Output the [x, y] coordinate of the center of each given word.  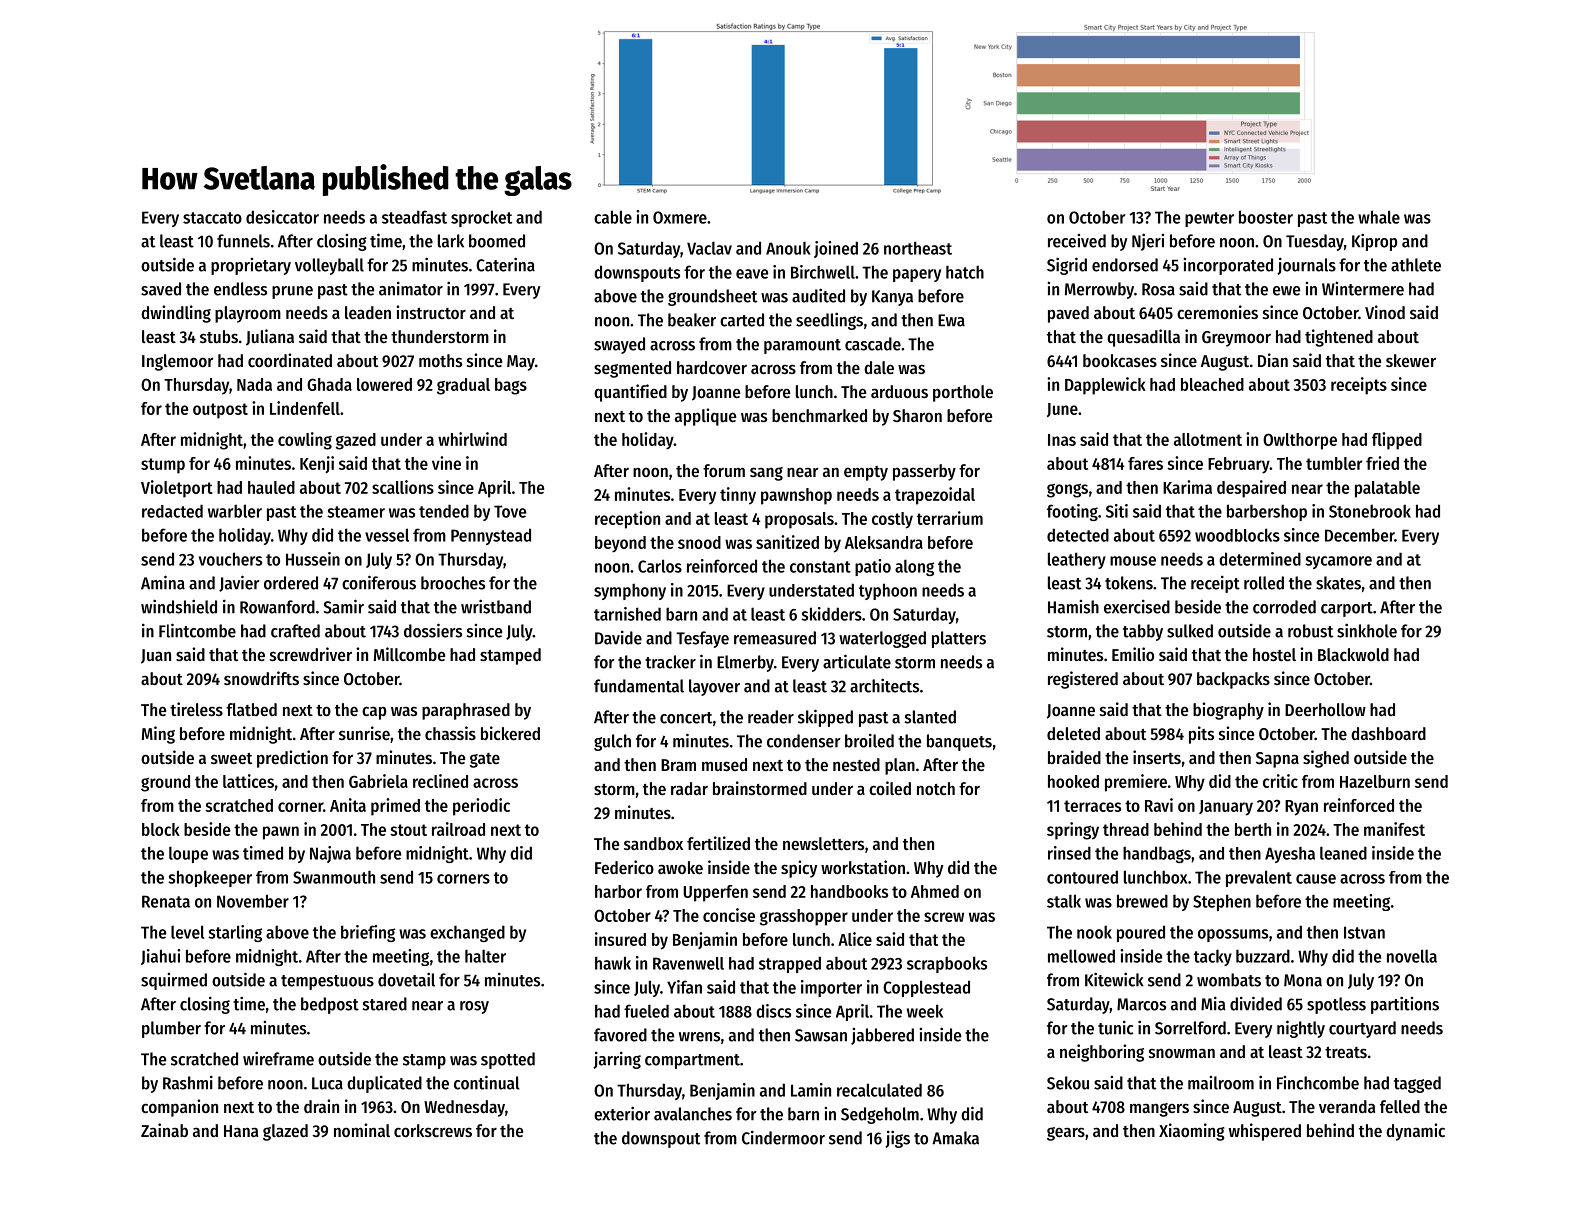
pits [1201, 735]
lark [451, 241]
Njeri [1148, 242]
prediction [292, 759]
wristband [496, 606]
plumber [171, 1029]
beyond [620, 544]
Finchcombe [1318, 1083]
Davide [618, 638]
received [1077, 241]
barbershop [1267, 512]
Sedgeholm [880, 1115]
